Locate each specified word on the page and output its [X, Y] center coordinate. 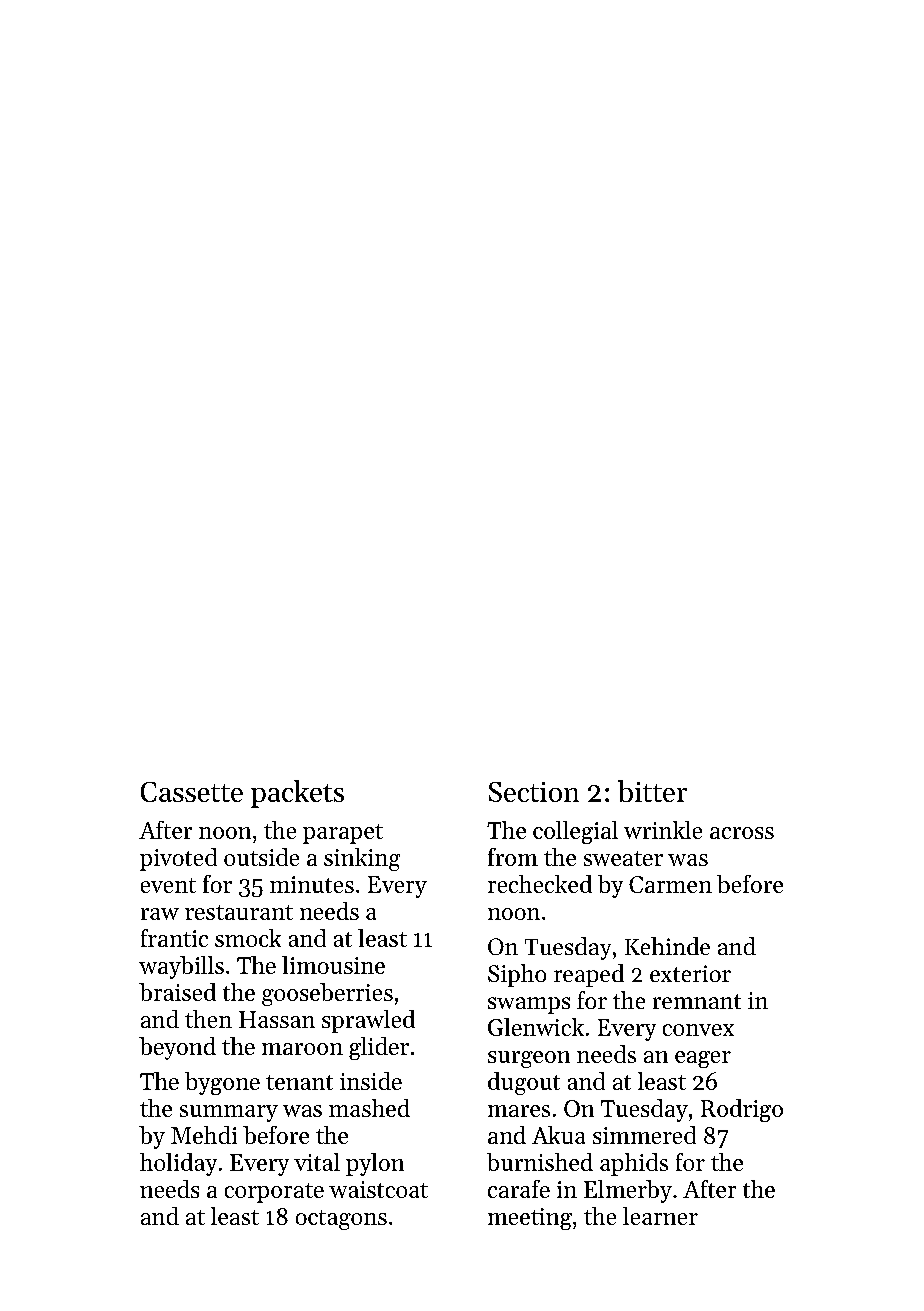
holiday [178, 1164]
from [513, 857]
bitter [652, 791]
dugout [524, 1083]
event [168, 885]
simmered [644, 1135]
